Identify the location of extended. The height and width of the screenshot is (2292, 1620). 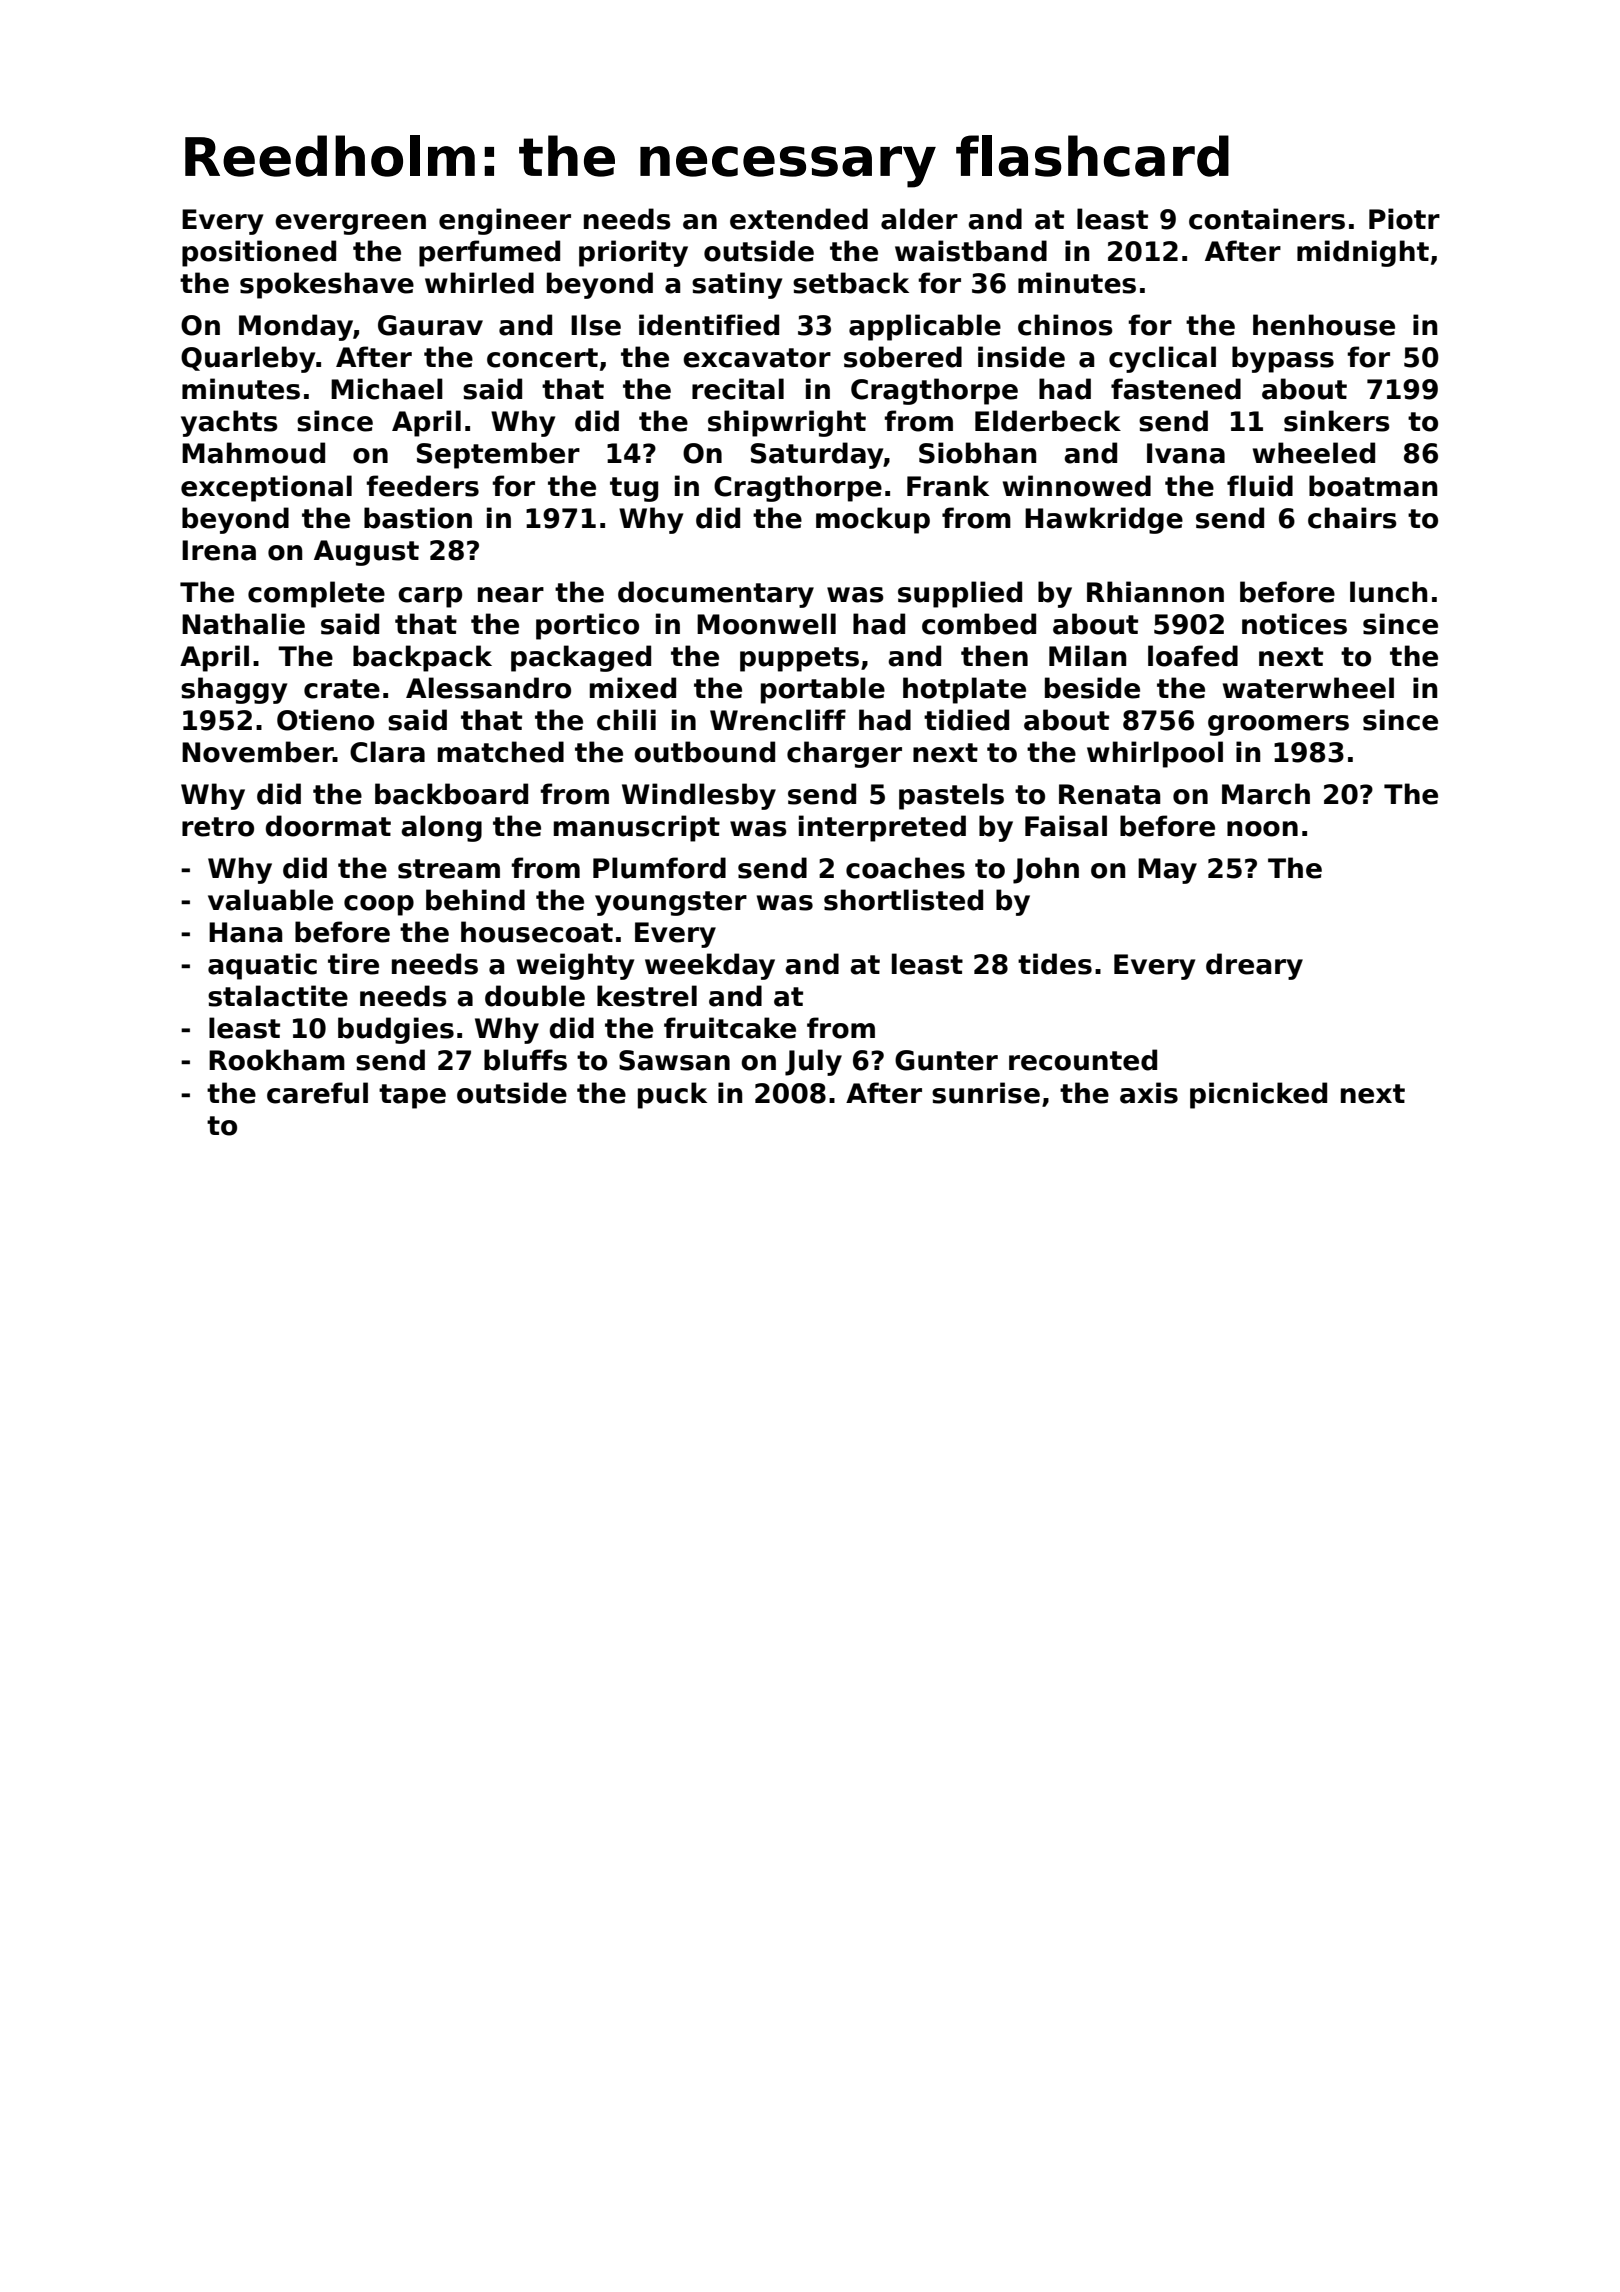
(799, 219).
